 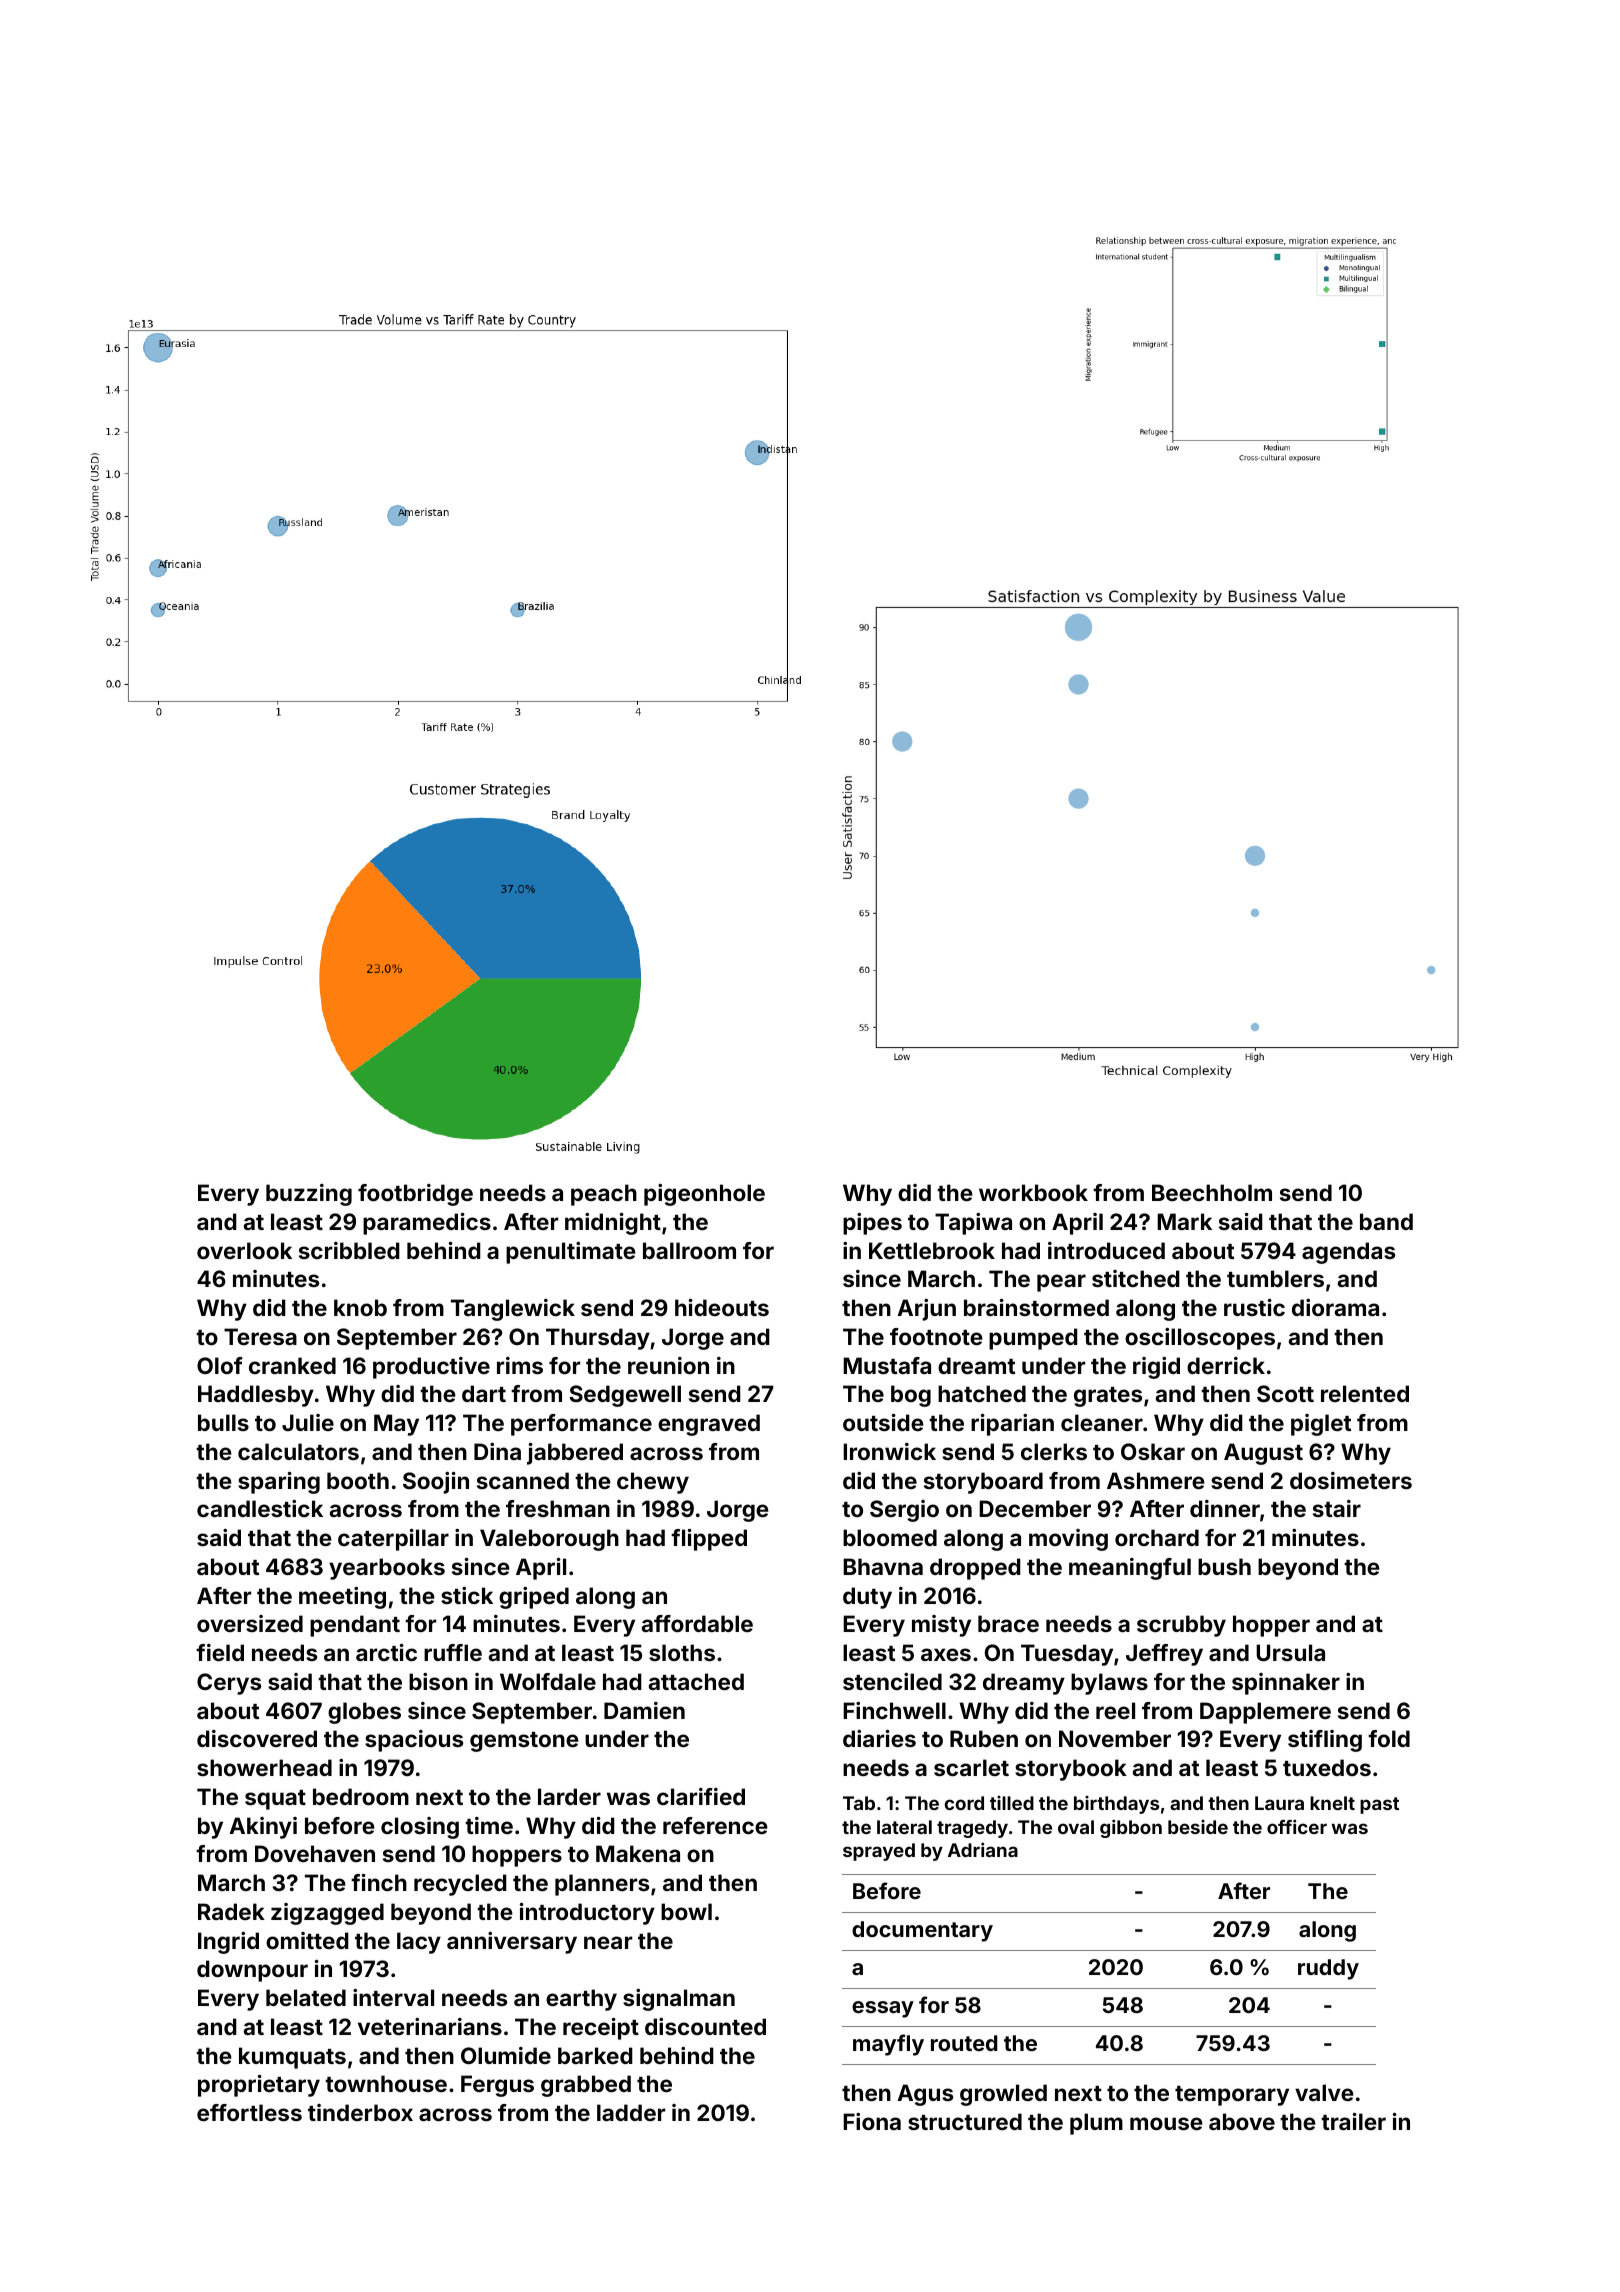 What do you see at coordinates (653, 1483) in the document?
I see `chewy` at bounding box center [653, 1483].
